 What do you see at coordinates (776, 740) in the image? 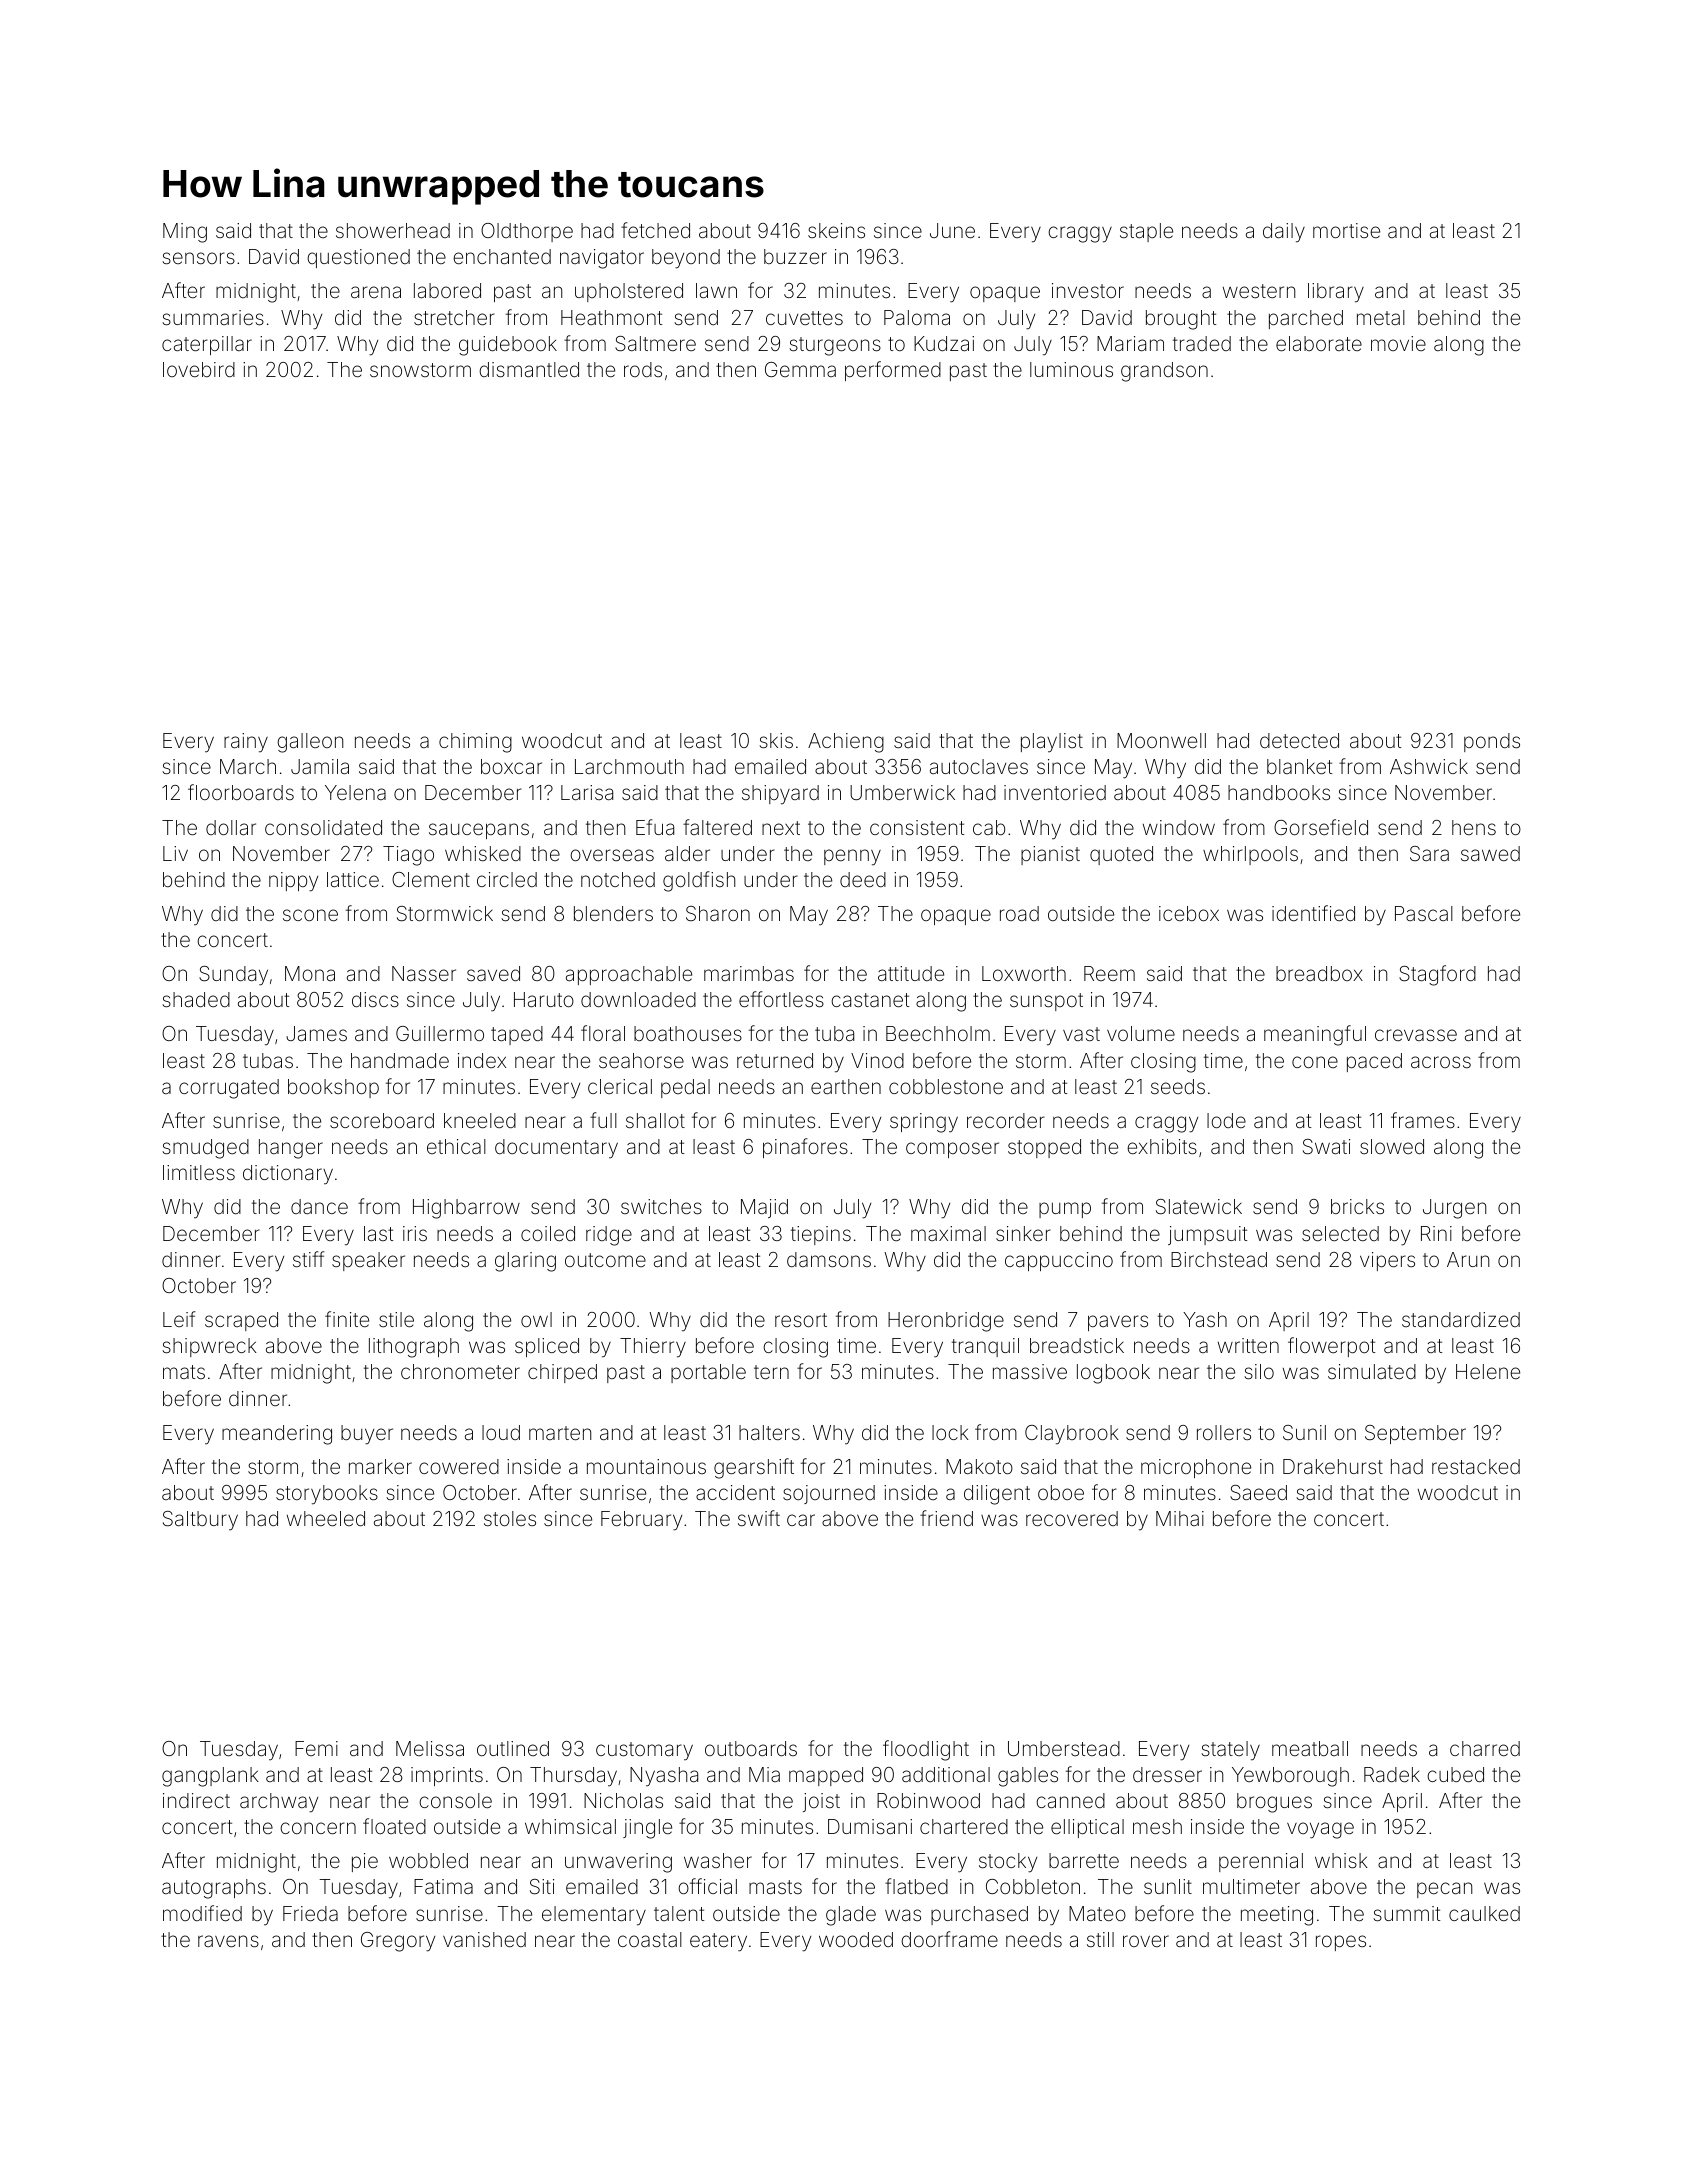
I see `skis` at bounding box center [776, 740].
